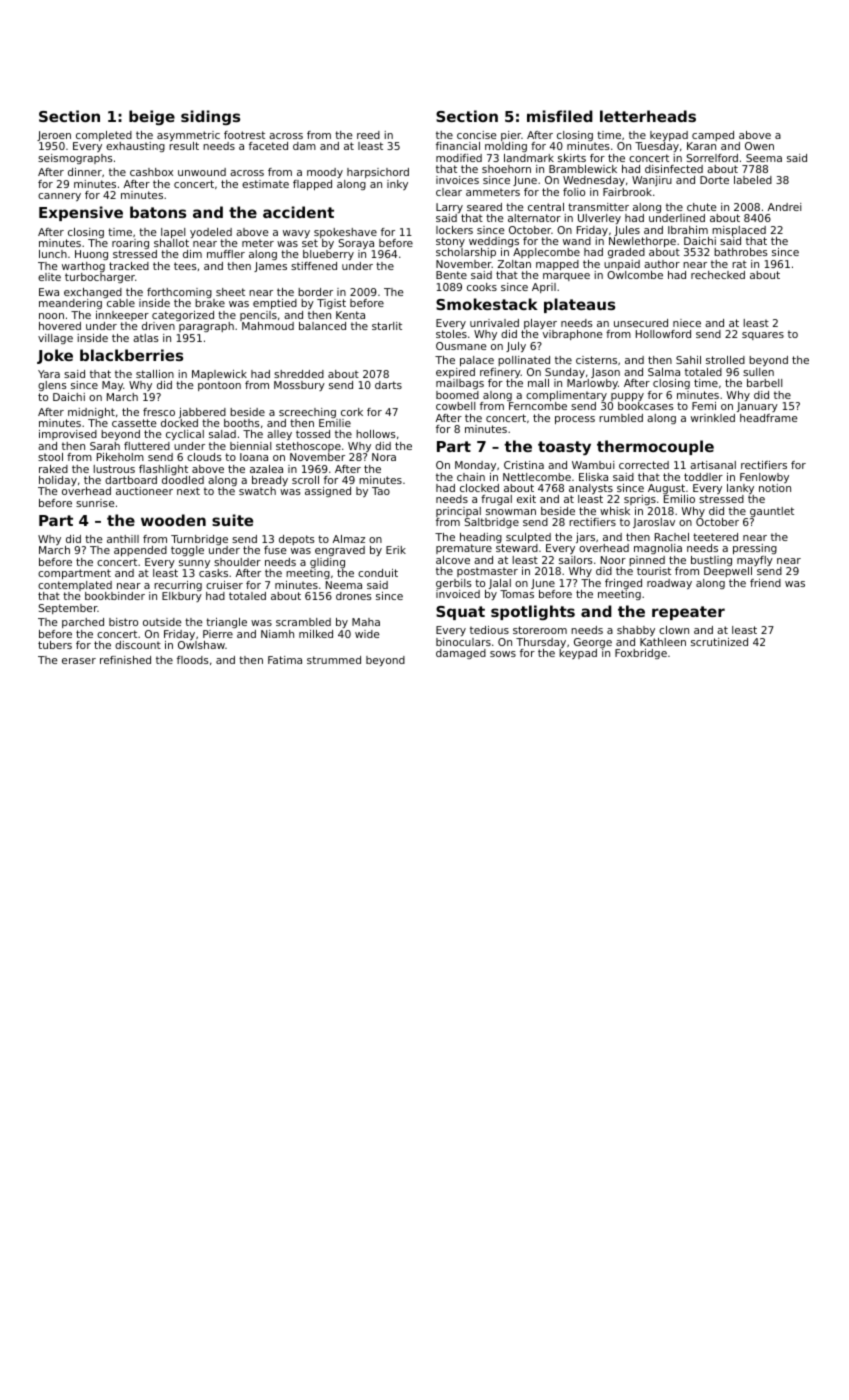 This screenshot has width=849, height=1400. Describe the element at coordinates (703, 477) in the screenshot. I see `toddler` at that location.
